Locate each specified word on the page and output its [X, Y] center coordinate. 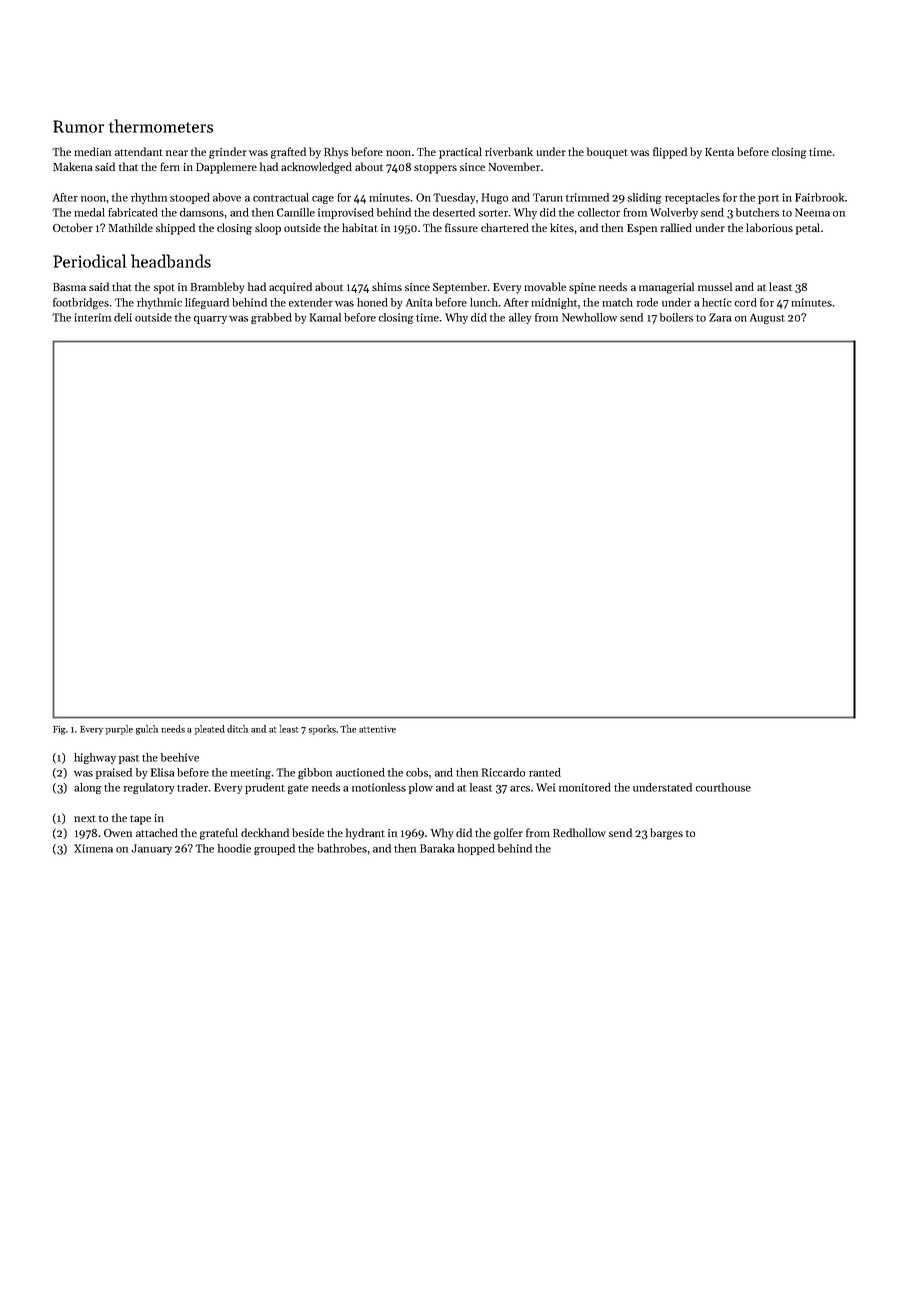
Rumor [78, 126]
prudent [265, 788]
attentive [377, 729]
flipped [670, 153]
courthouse [723, 787]
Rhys [336, 153]
